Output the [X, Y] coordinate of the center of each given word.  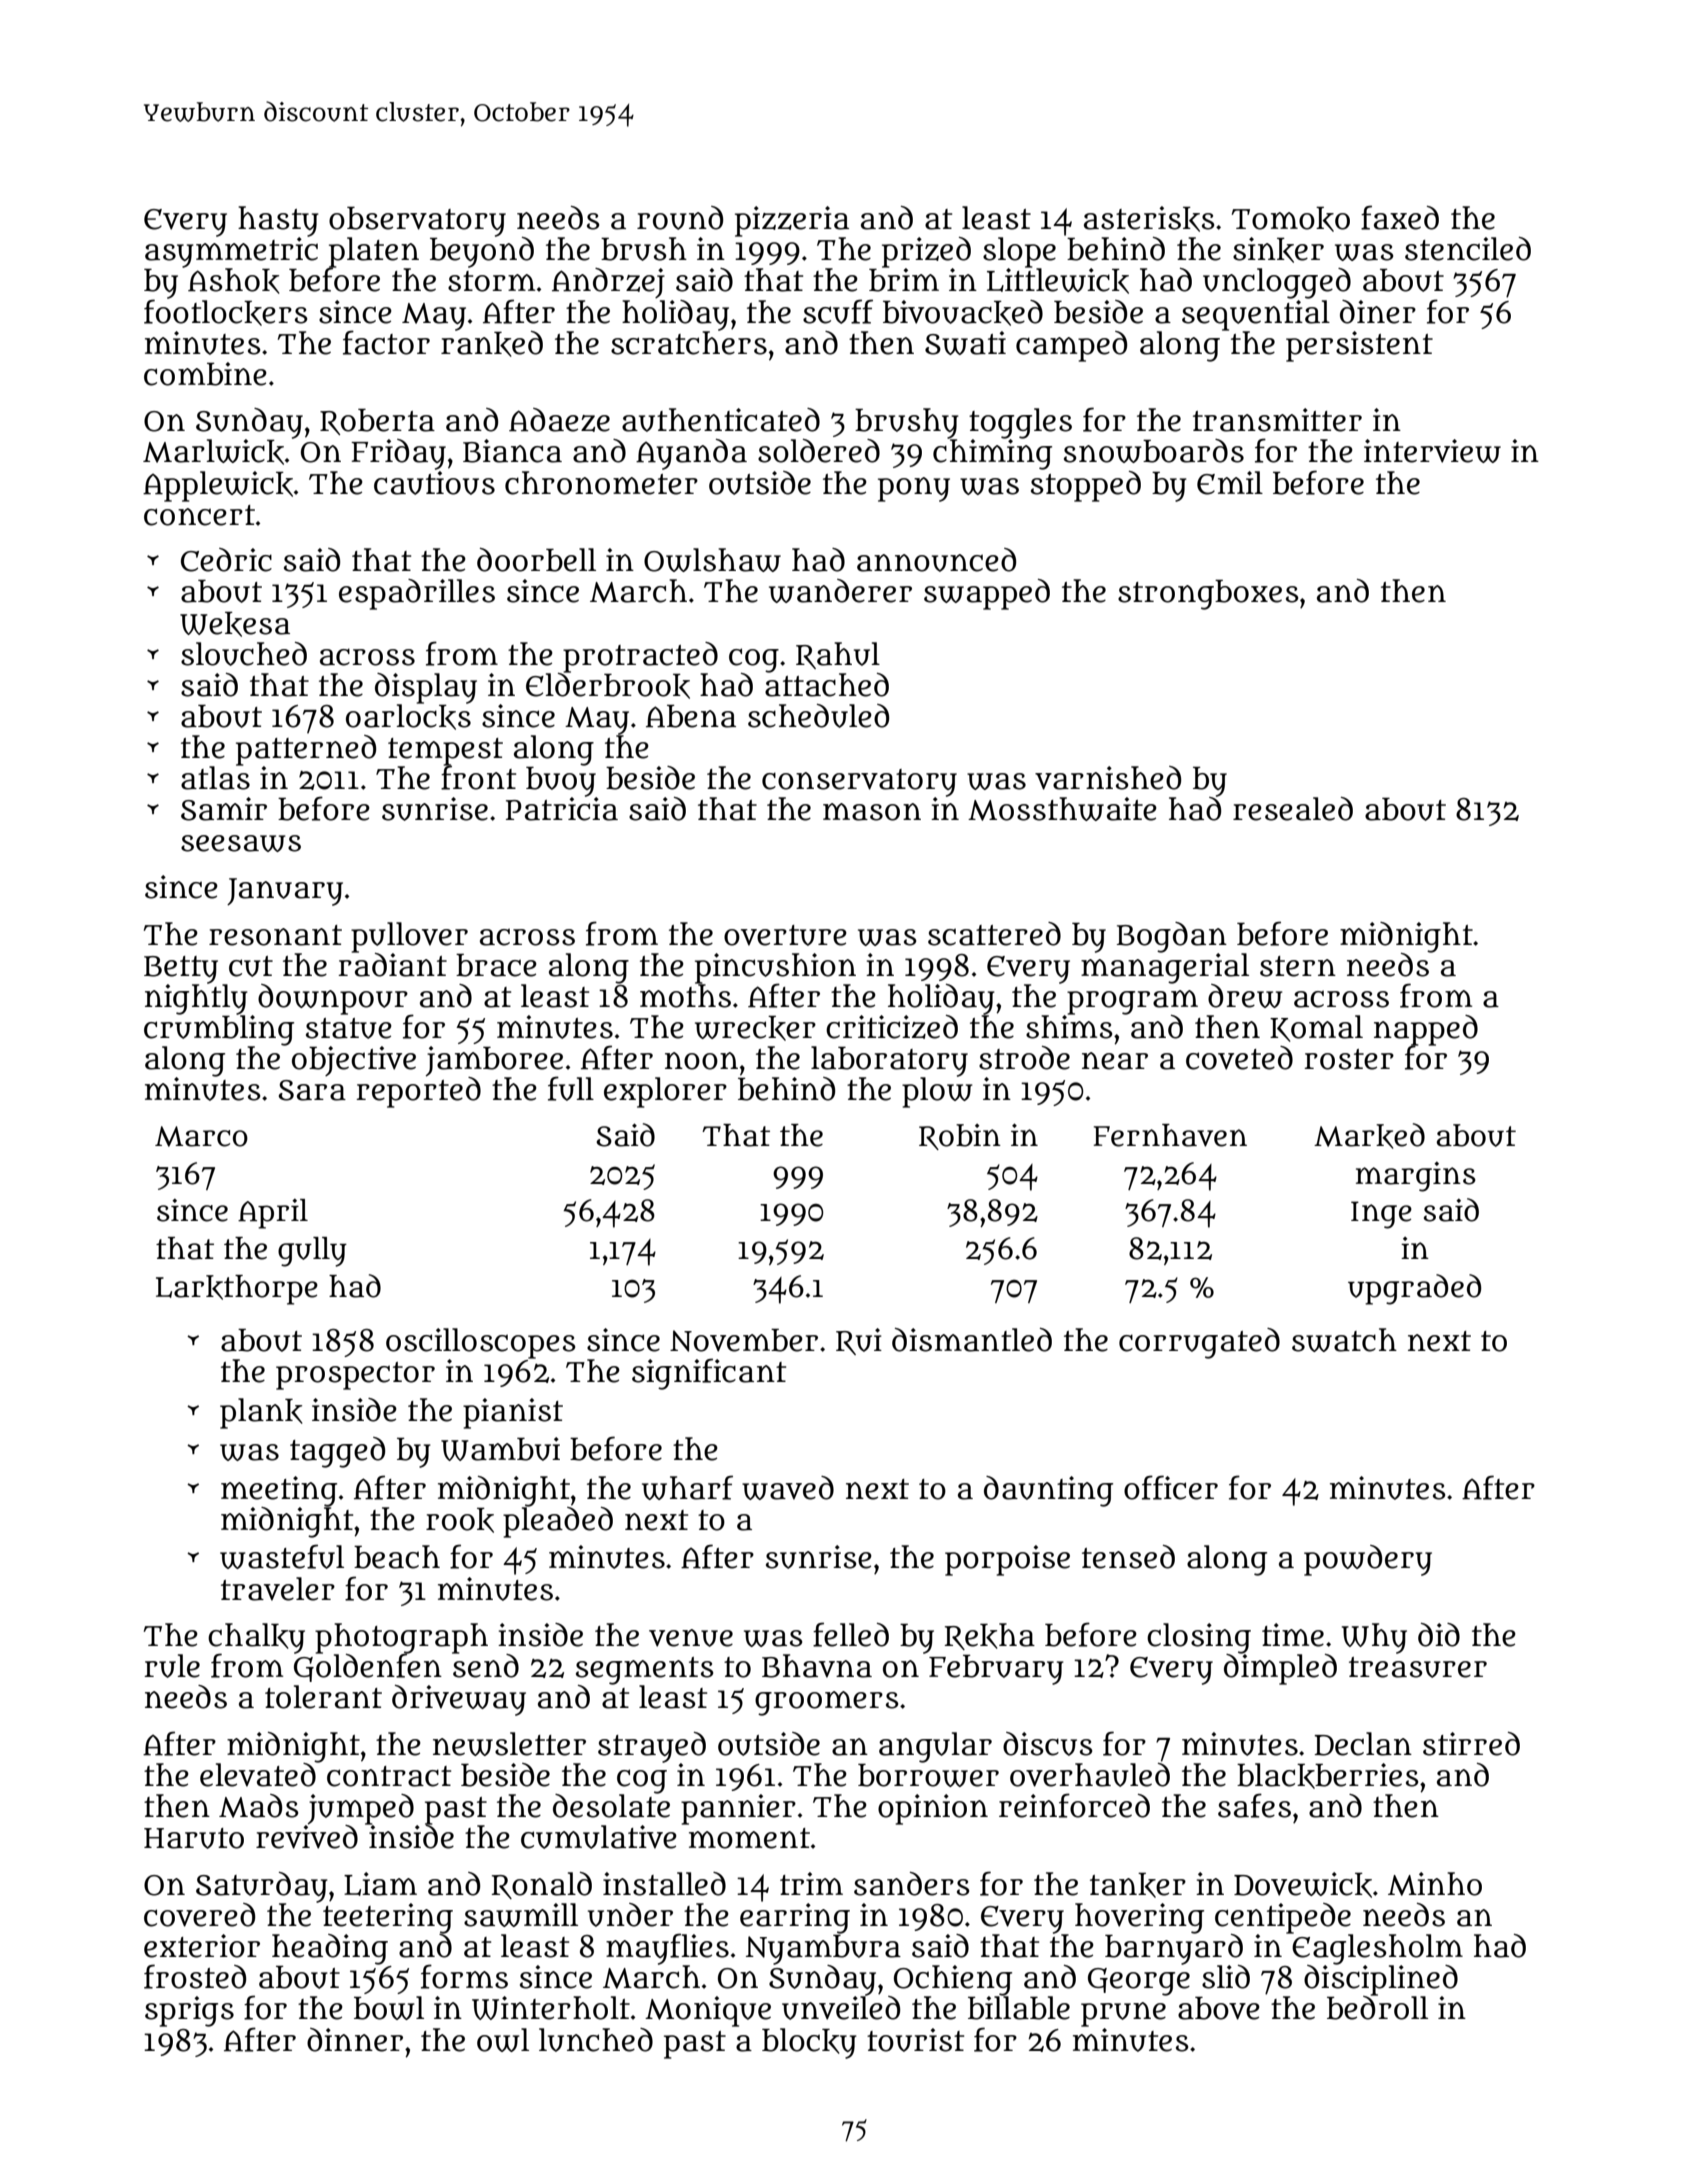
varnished [1108, 778]
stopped [1086, 486]
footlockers [226, 312]
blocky [809, 2043]
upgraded [1414, 1289]
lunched [596, 2040]
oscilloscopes [481, 1343]
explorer [665, 1092]
